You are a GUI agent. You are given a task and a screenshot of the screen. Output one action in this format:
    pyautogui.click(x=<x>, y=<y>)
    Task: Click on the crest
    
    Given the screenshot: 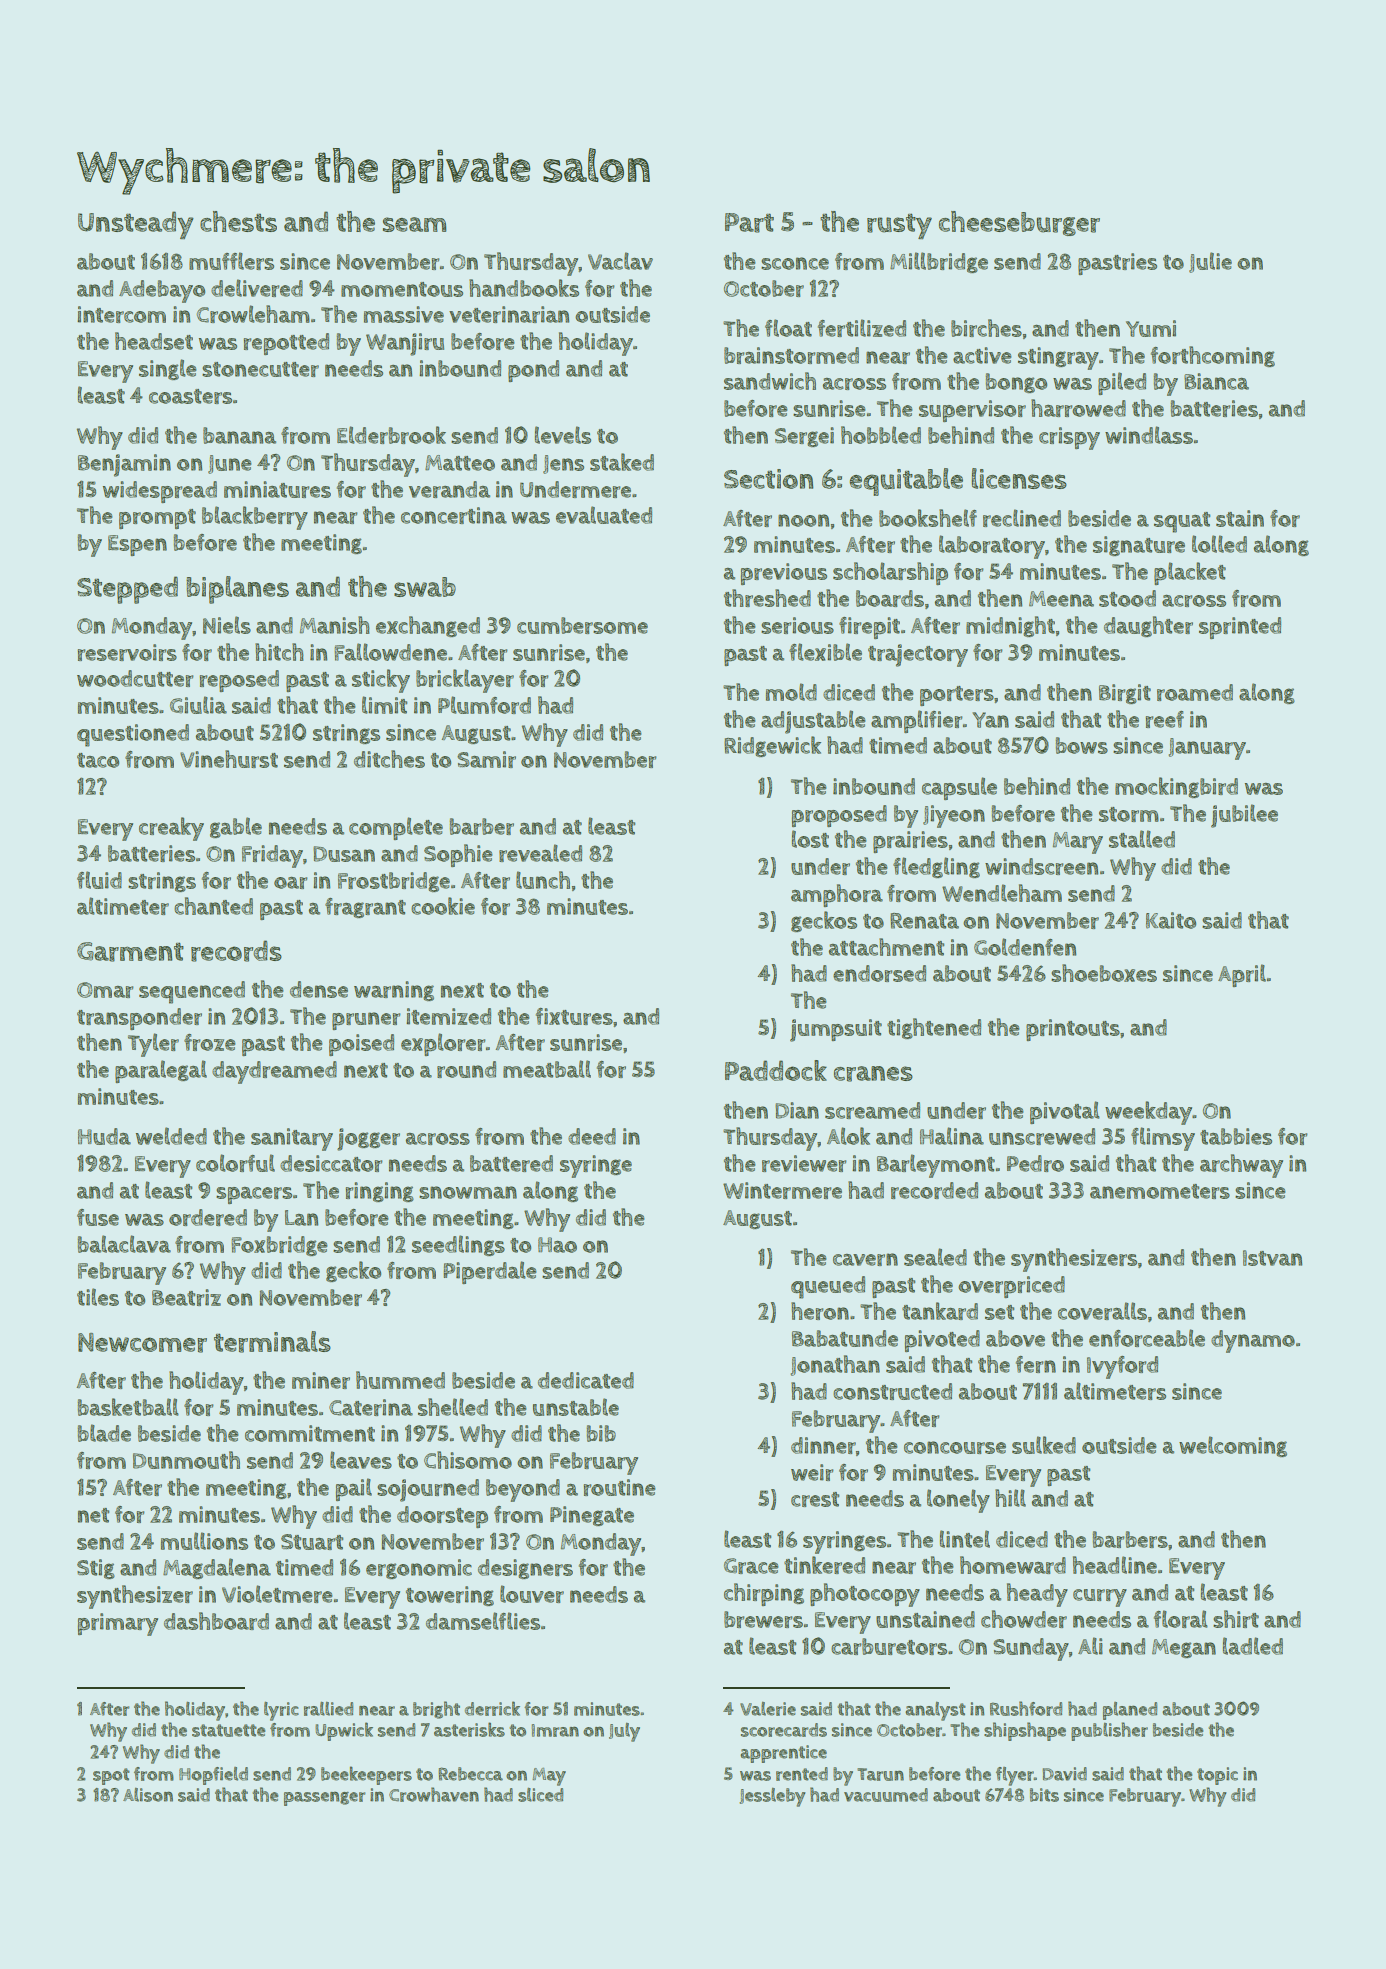 What is the action you would take?
    pyautogui.click(x=815, y=1499)
